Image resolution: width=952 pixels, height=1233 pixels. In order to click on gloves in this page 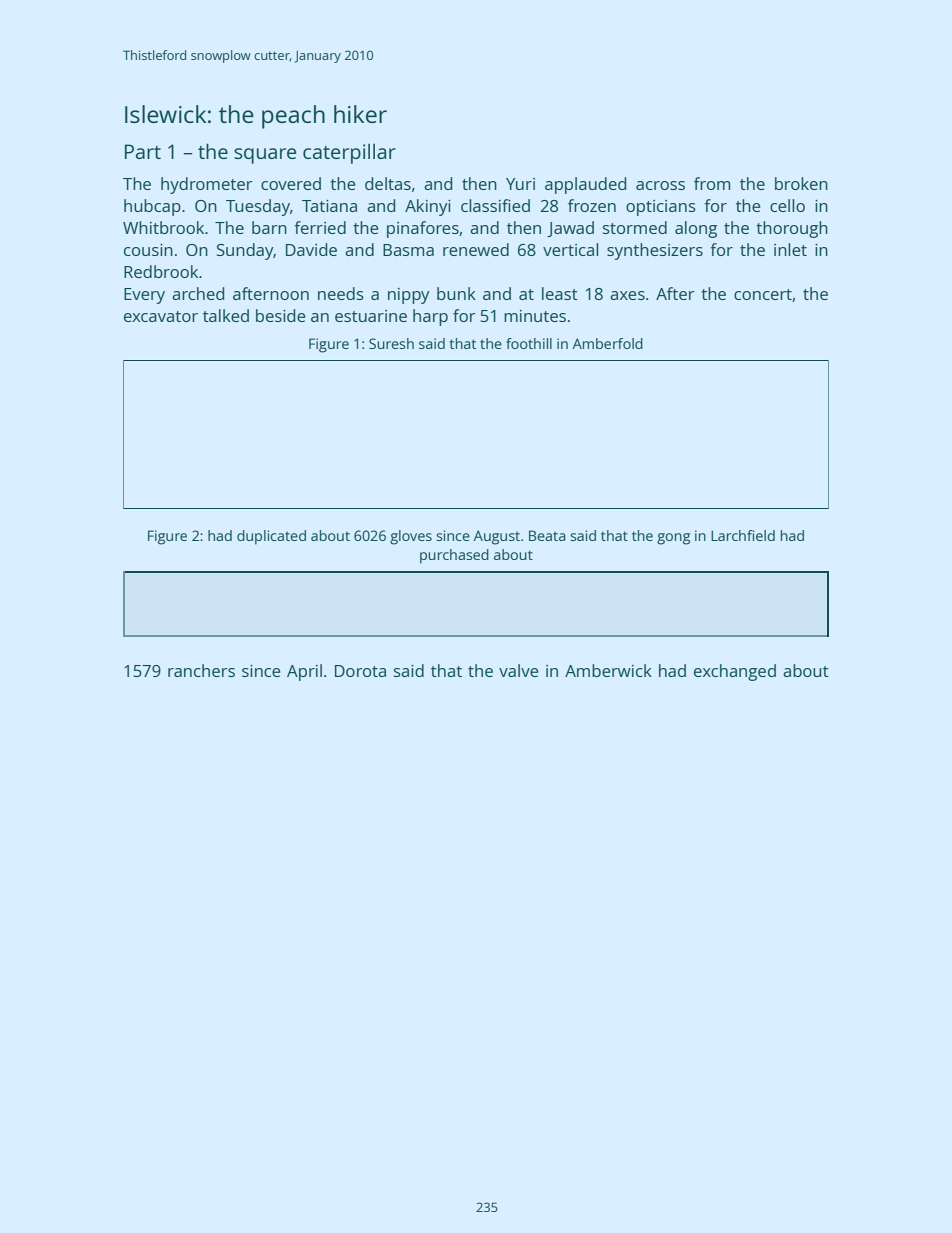, I will do `click(411, 537)`.
